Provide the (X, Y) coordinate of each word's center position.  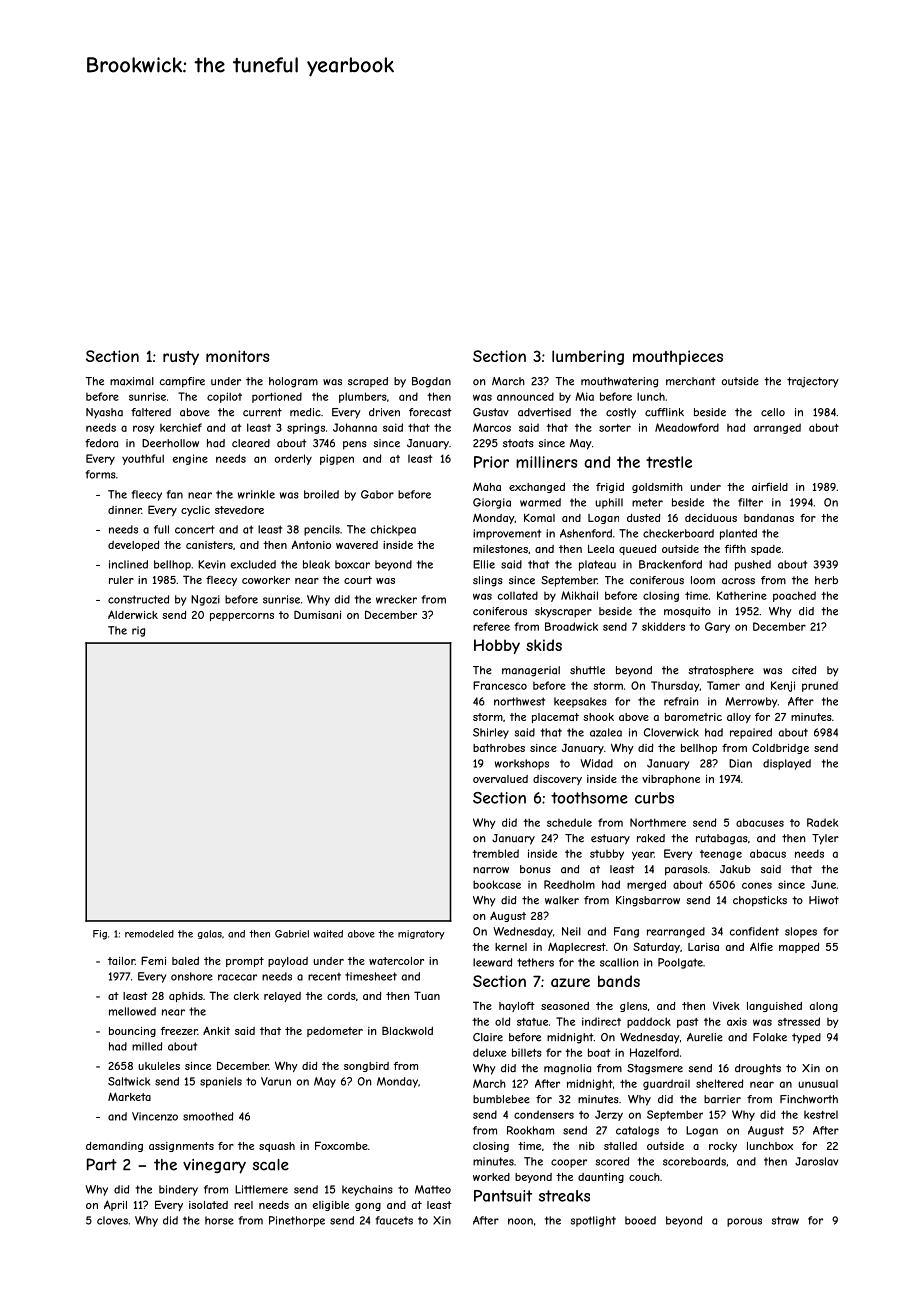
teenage (721, 855)
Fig (100, 935)
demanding (114, 1147)
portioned (277, 397)
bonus (535, 869)
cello (773, 412)
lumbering (588, 357)
